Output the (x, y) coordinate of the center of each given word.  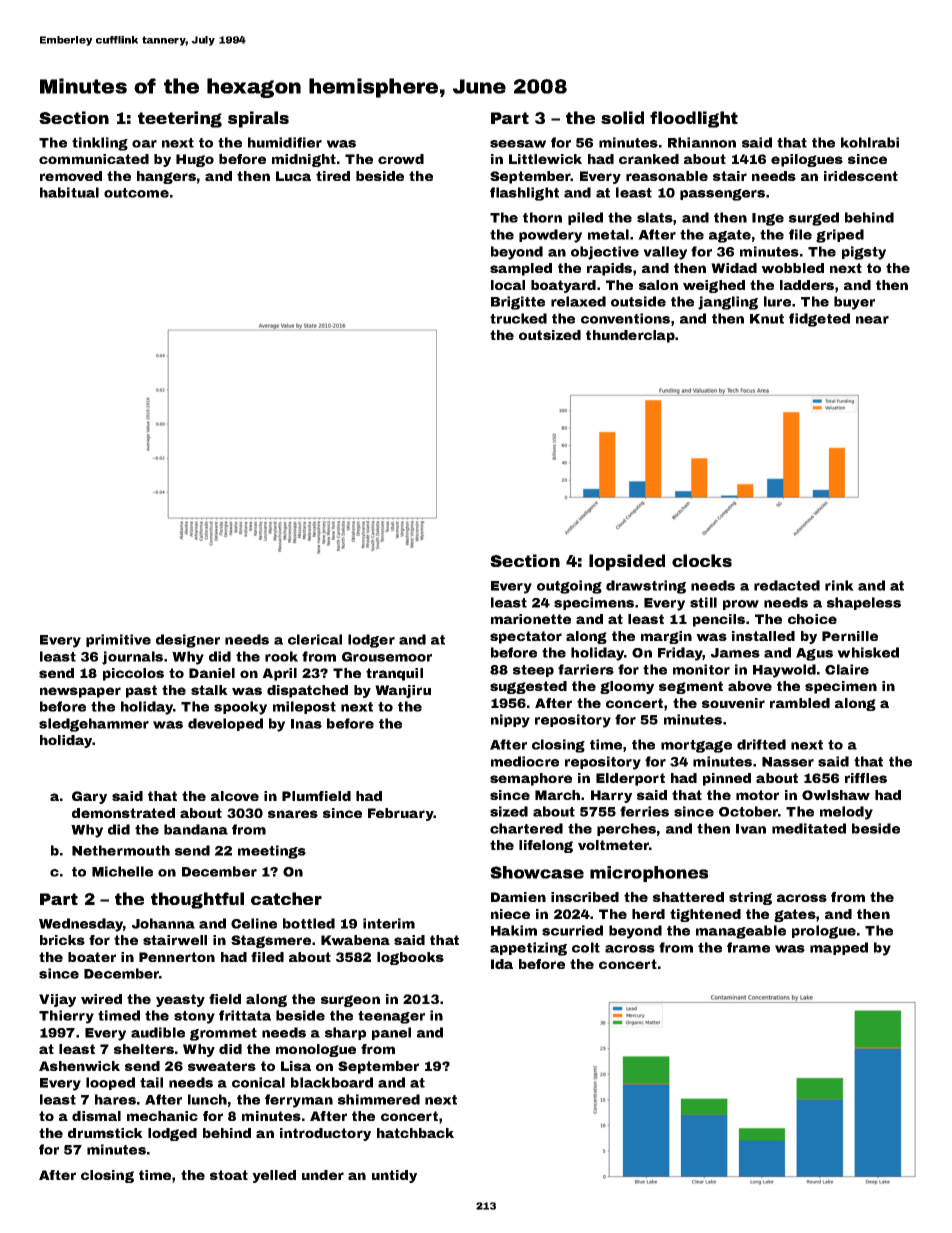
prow (741, 605)
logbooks (410, 958)
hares (115, 1099)
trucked (518, 318)
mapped (839, 948)
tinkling (100, 144)
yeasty (180, 1000)
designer (188, 641)
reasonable (667, 176)
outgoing (569, 587)
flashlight (524, 194)
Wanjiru (403, 691)
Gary (89, 797)
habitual (69, 192)
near (872, 320)
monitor (701, 669)
